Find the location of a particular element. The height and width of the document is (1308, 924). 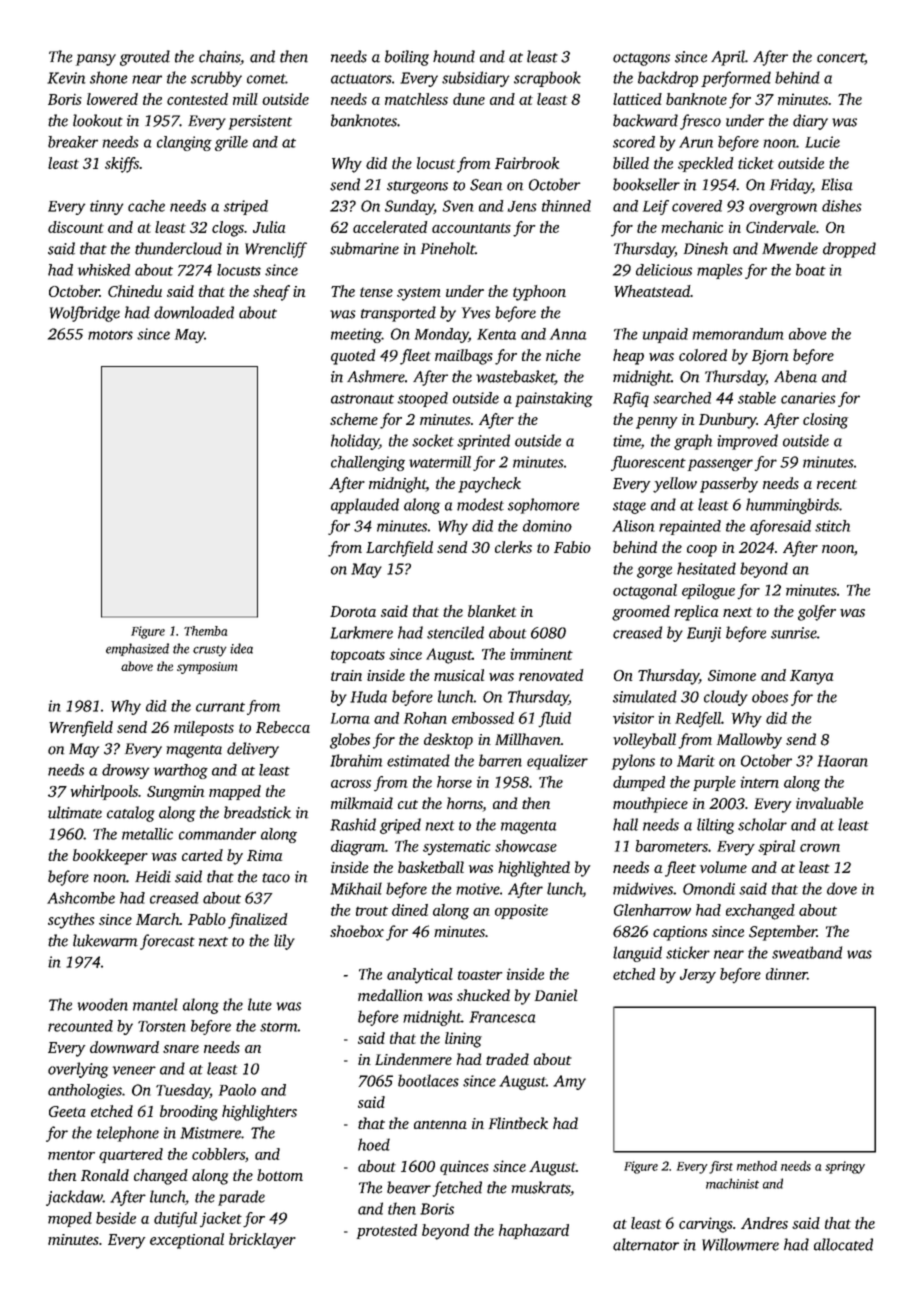

carvings is located at coordinates (706, 1225).
